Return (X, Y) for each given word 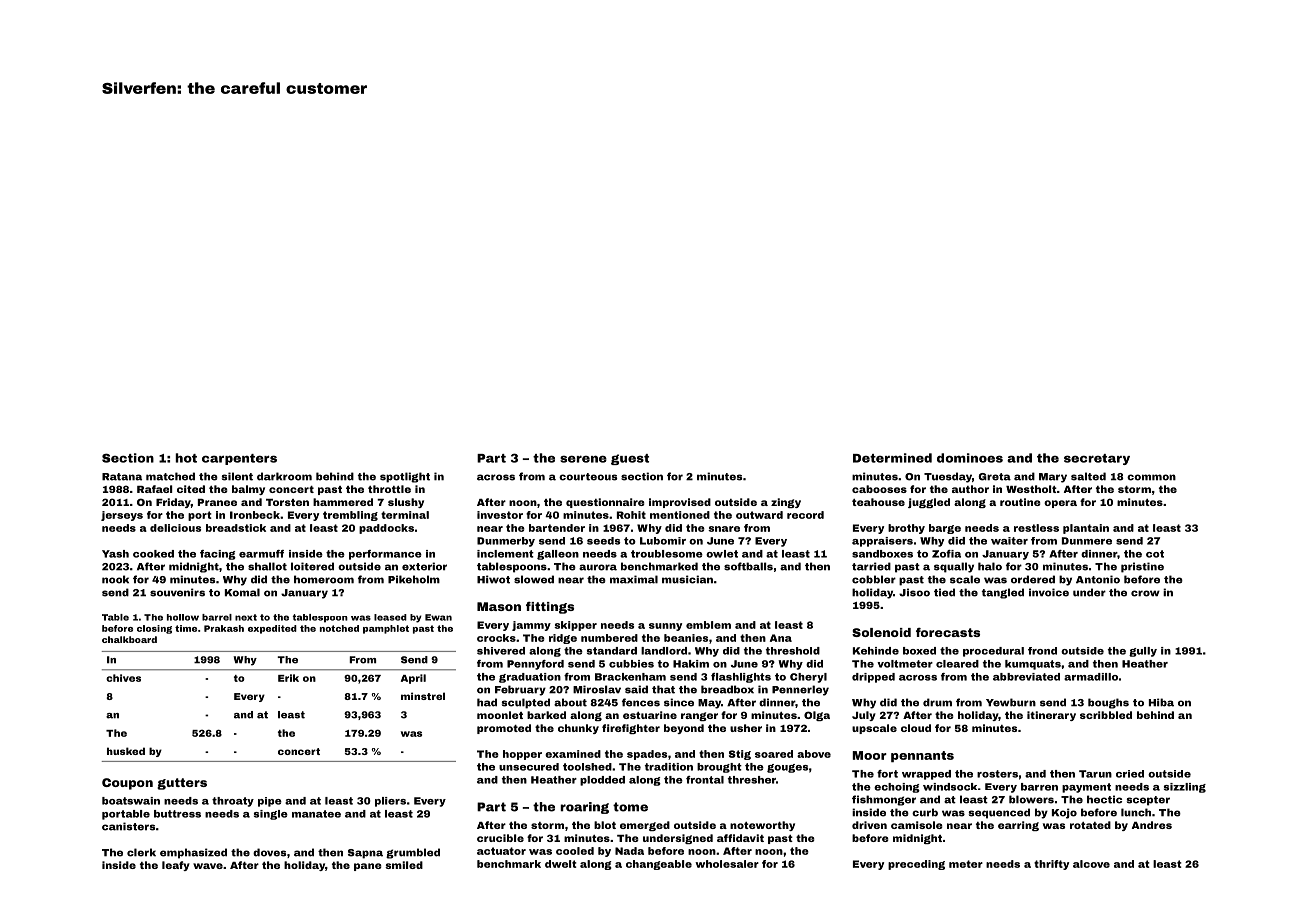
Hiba (1161, 702)
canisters (128, 826)
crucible (500, 838)
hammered (343, 502)
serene (583, 459)
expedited (272, 629)
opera (1060, 504)
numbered (609, 638)
